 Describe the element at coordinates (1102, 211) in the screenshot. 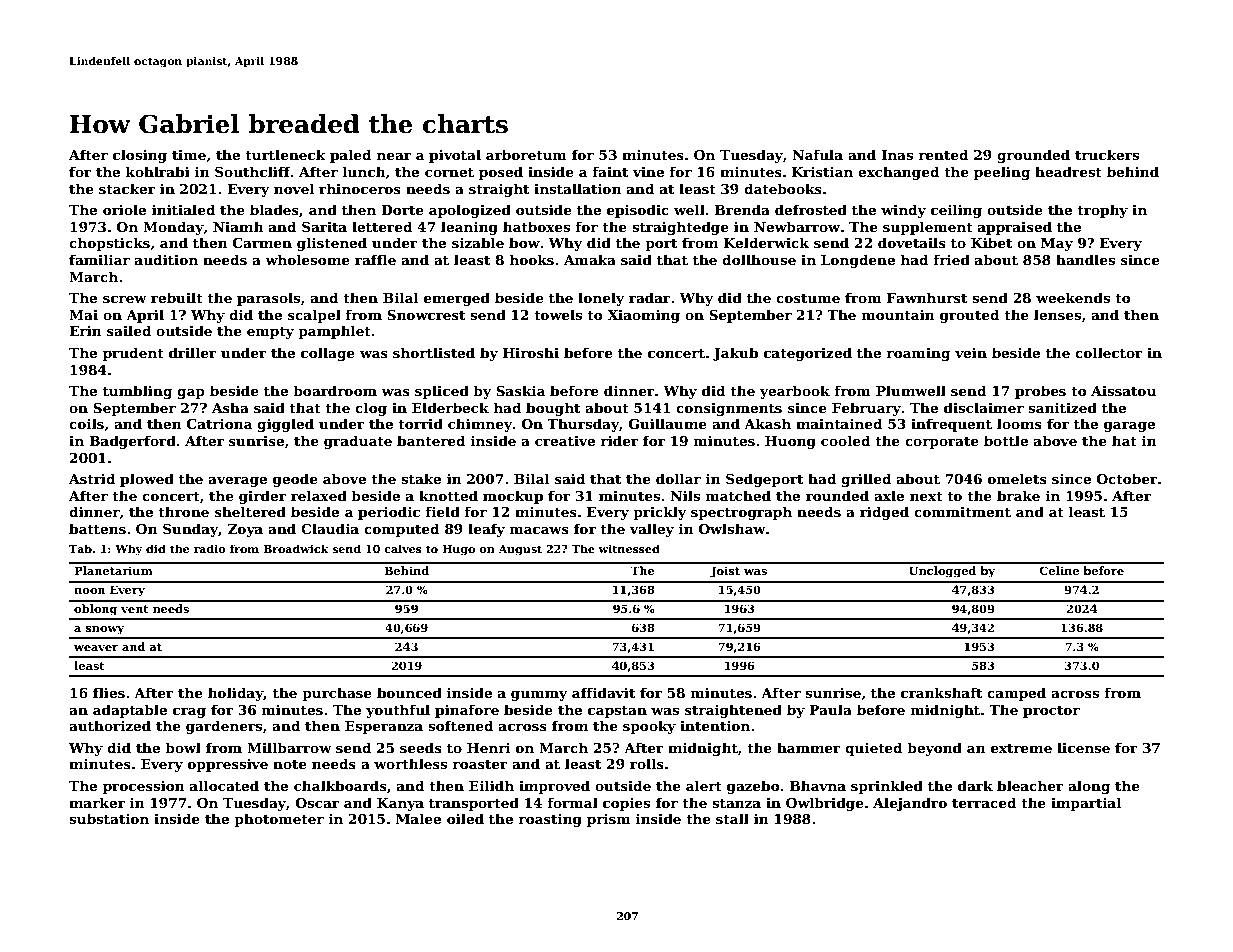

I see `trophy` at that location.
